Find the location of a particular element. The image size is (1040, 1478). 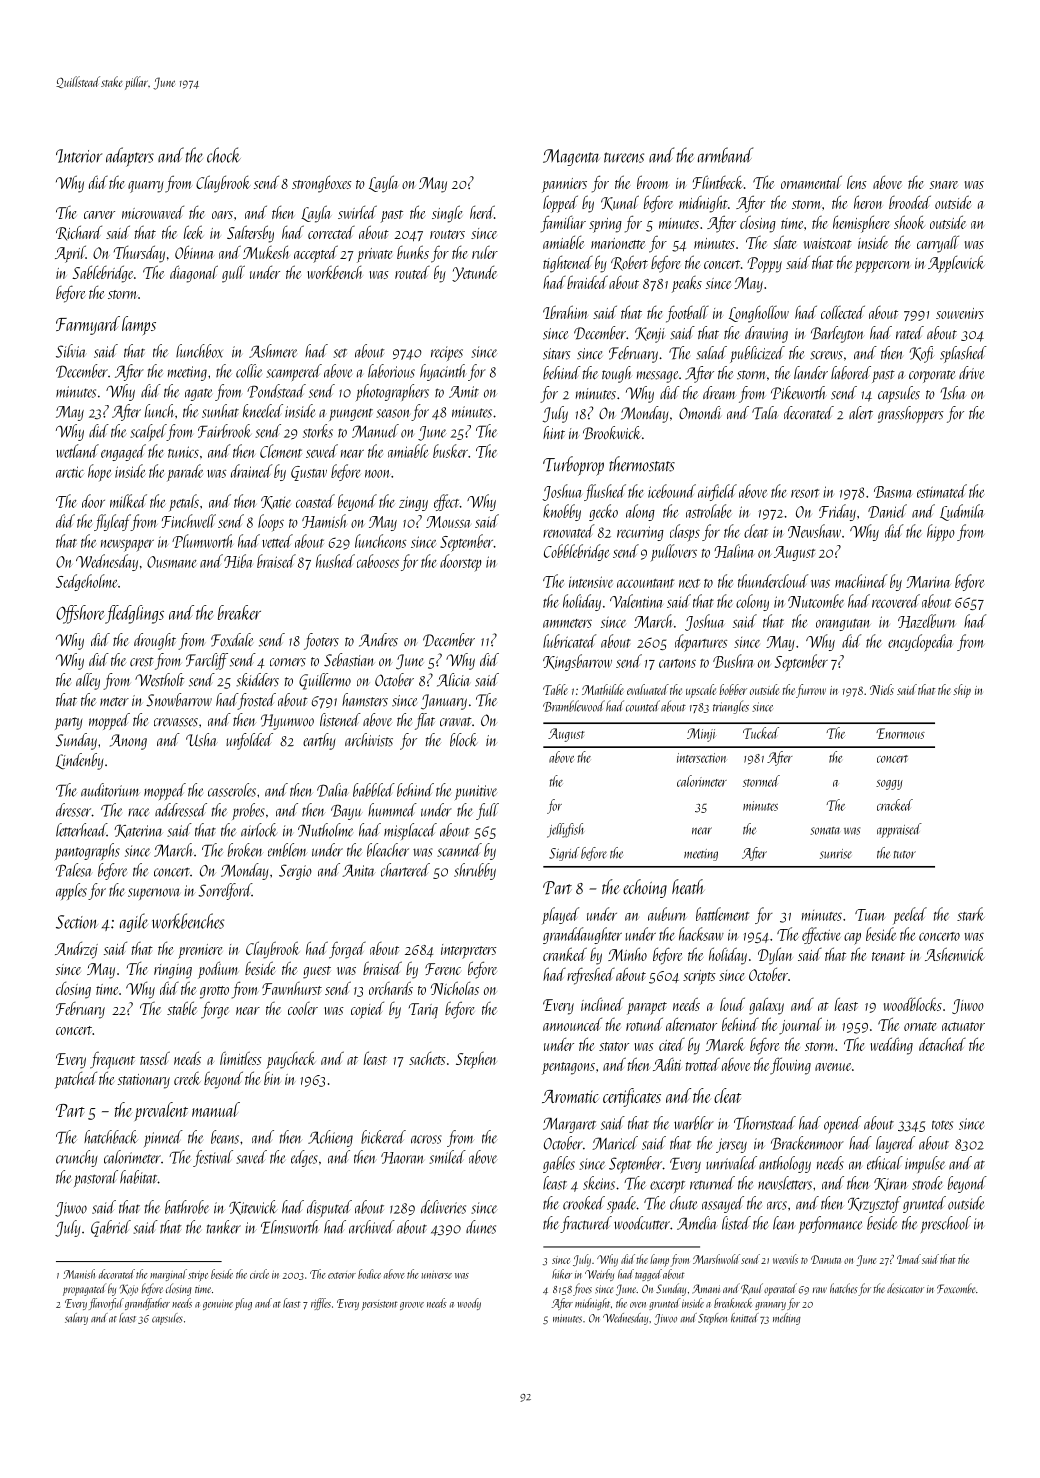

Manish is located at coordinates (79, 1274).
